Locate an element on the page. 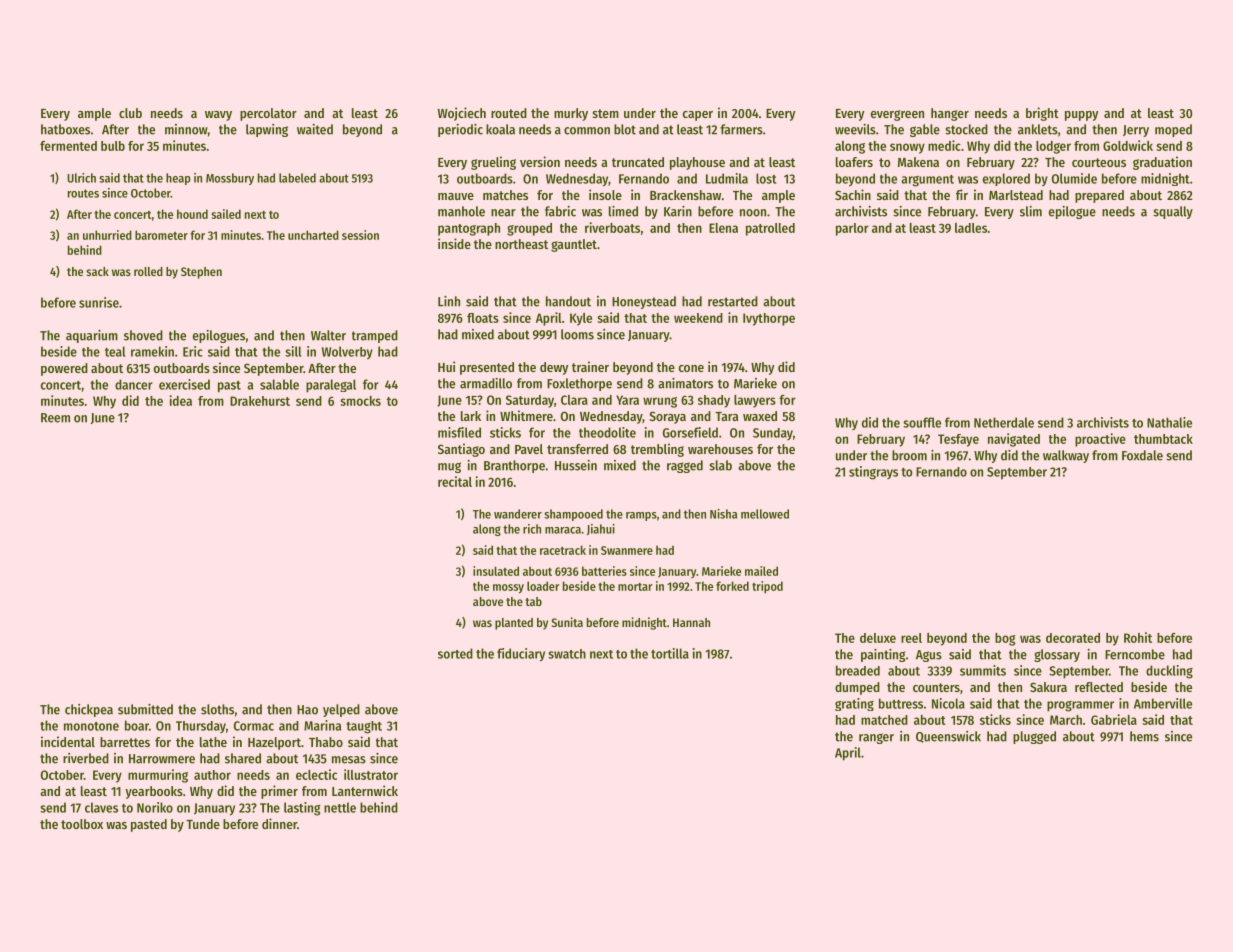 The width and height of the page is (1233, 952). nettle is located at coordinates (340, 807).
